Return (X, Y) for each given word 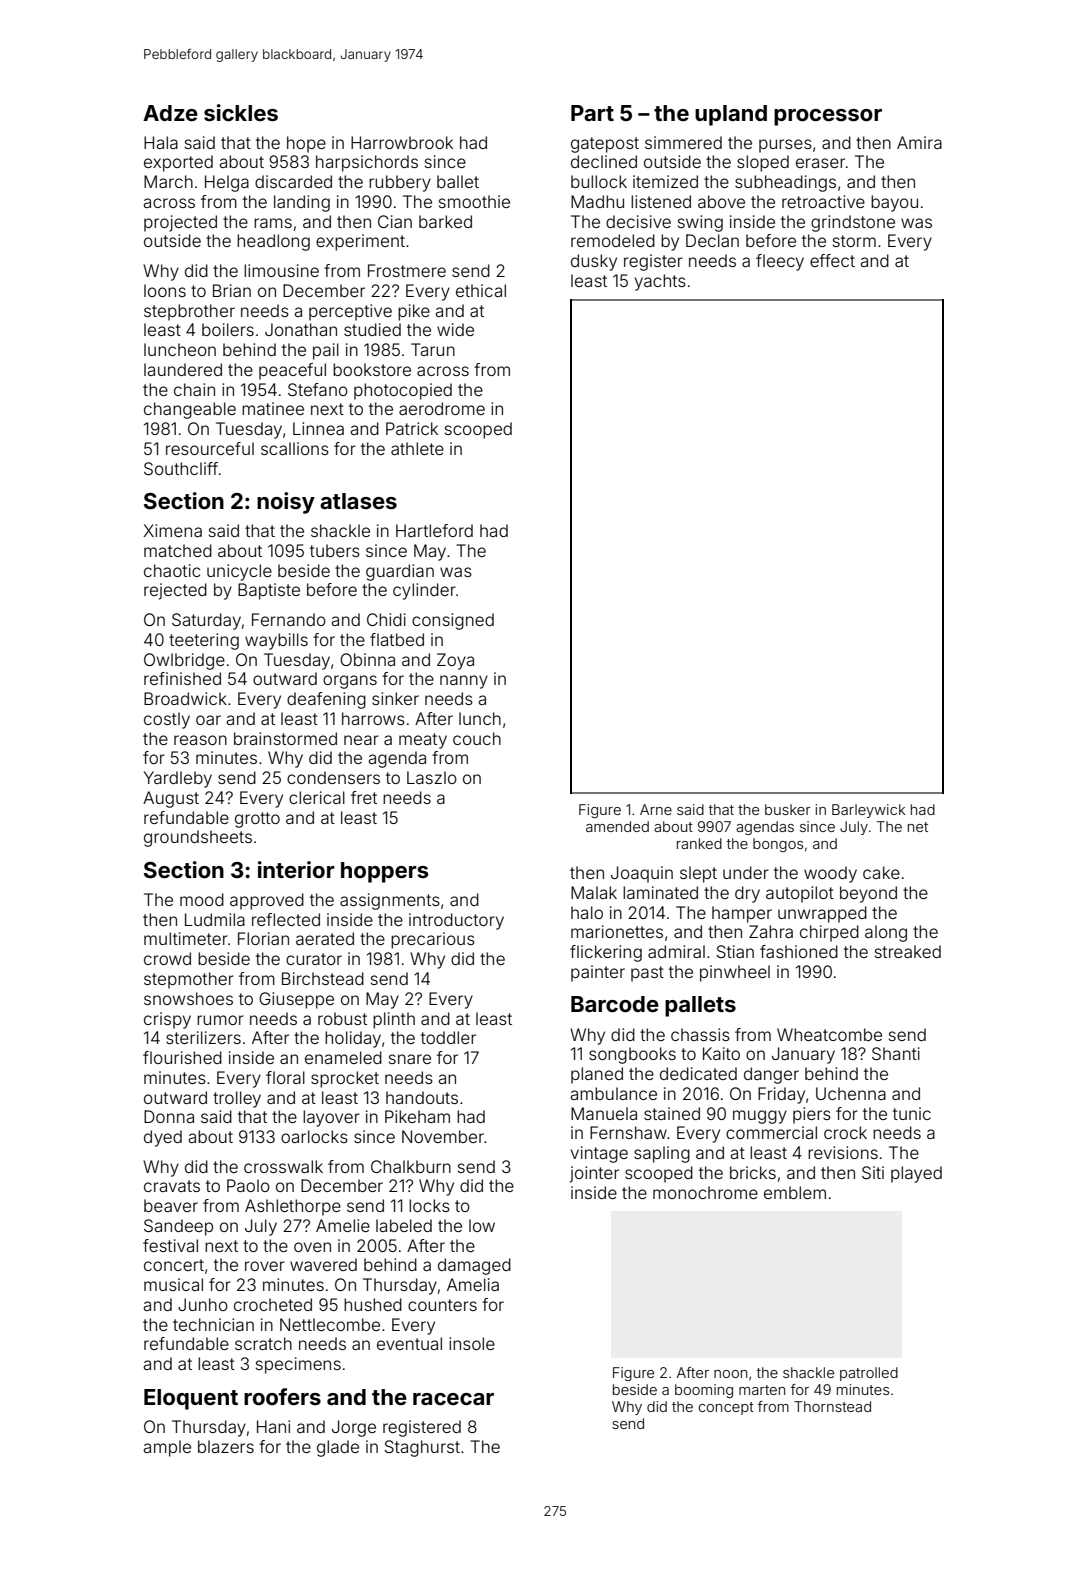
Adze (170, 113)
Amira (919, 142)
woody (830, 874)
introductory (456, 921)
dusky (594, 262)
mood (202, 899)
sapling (662, 1154)
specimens (298, 1365)
